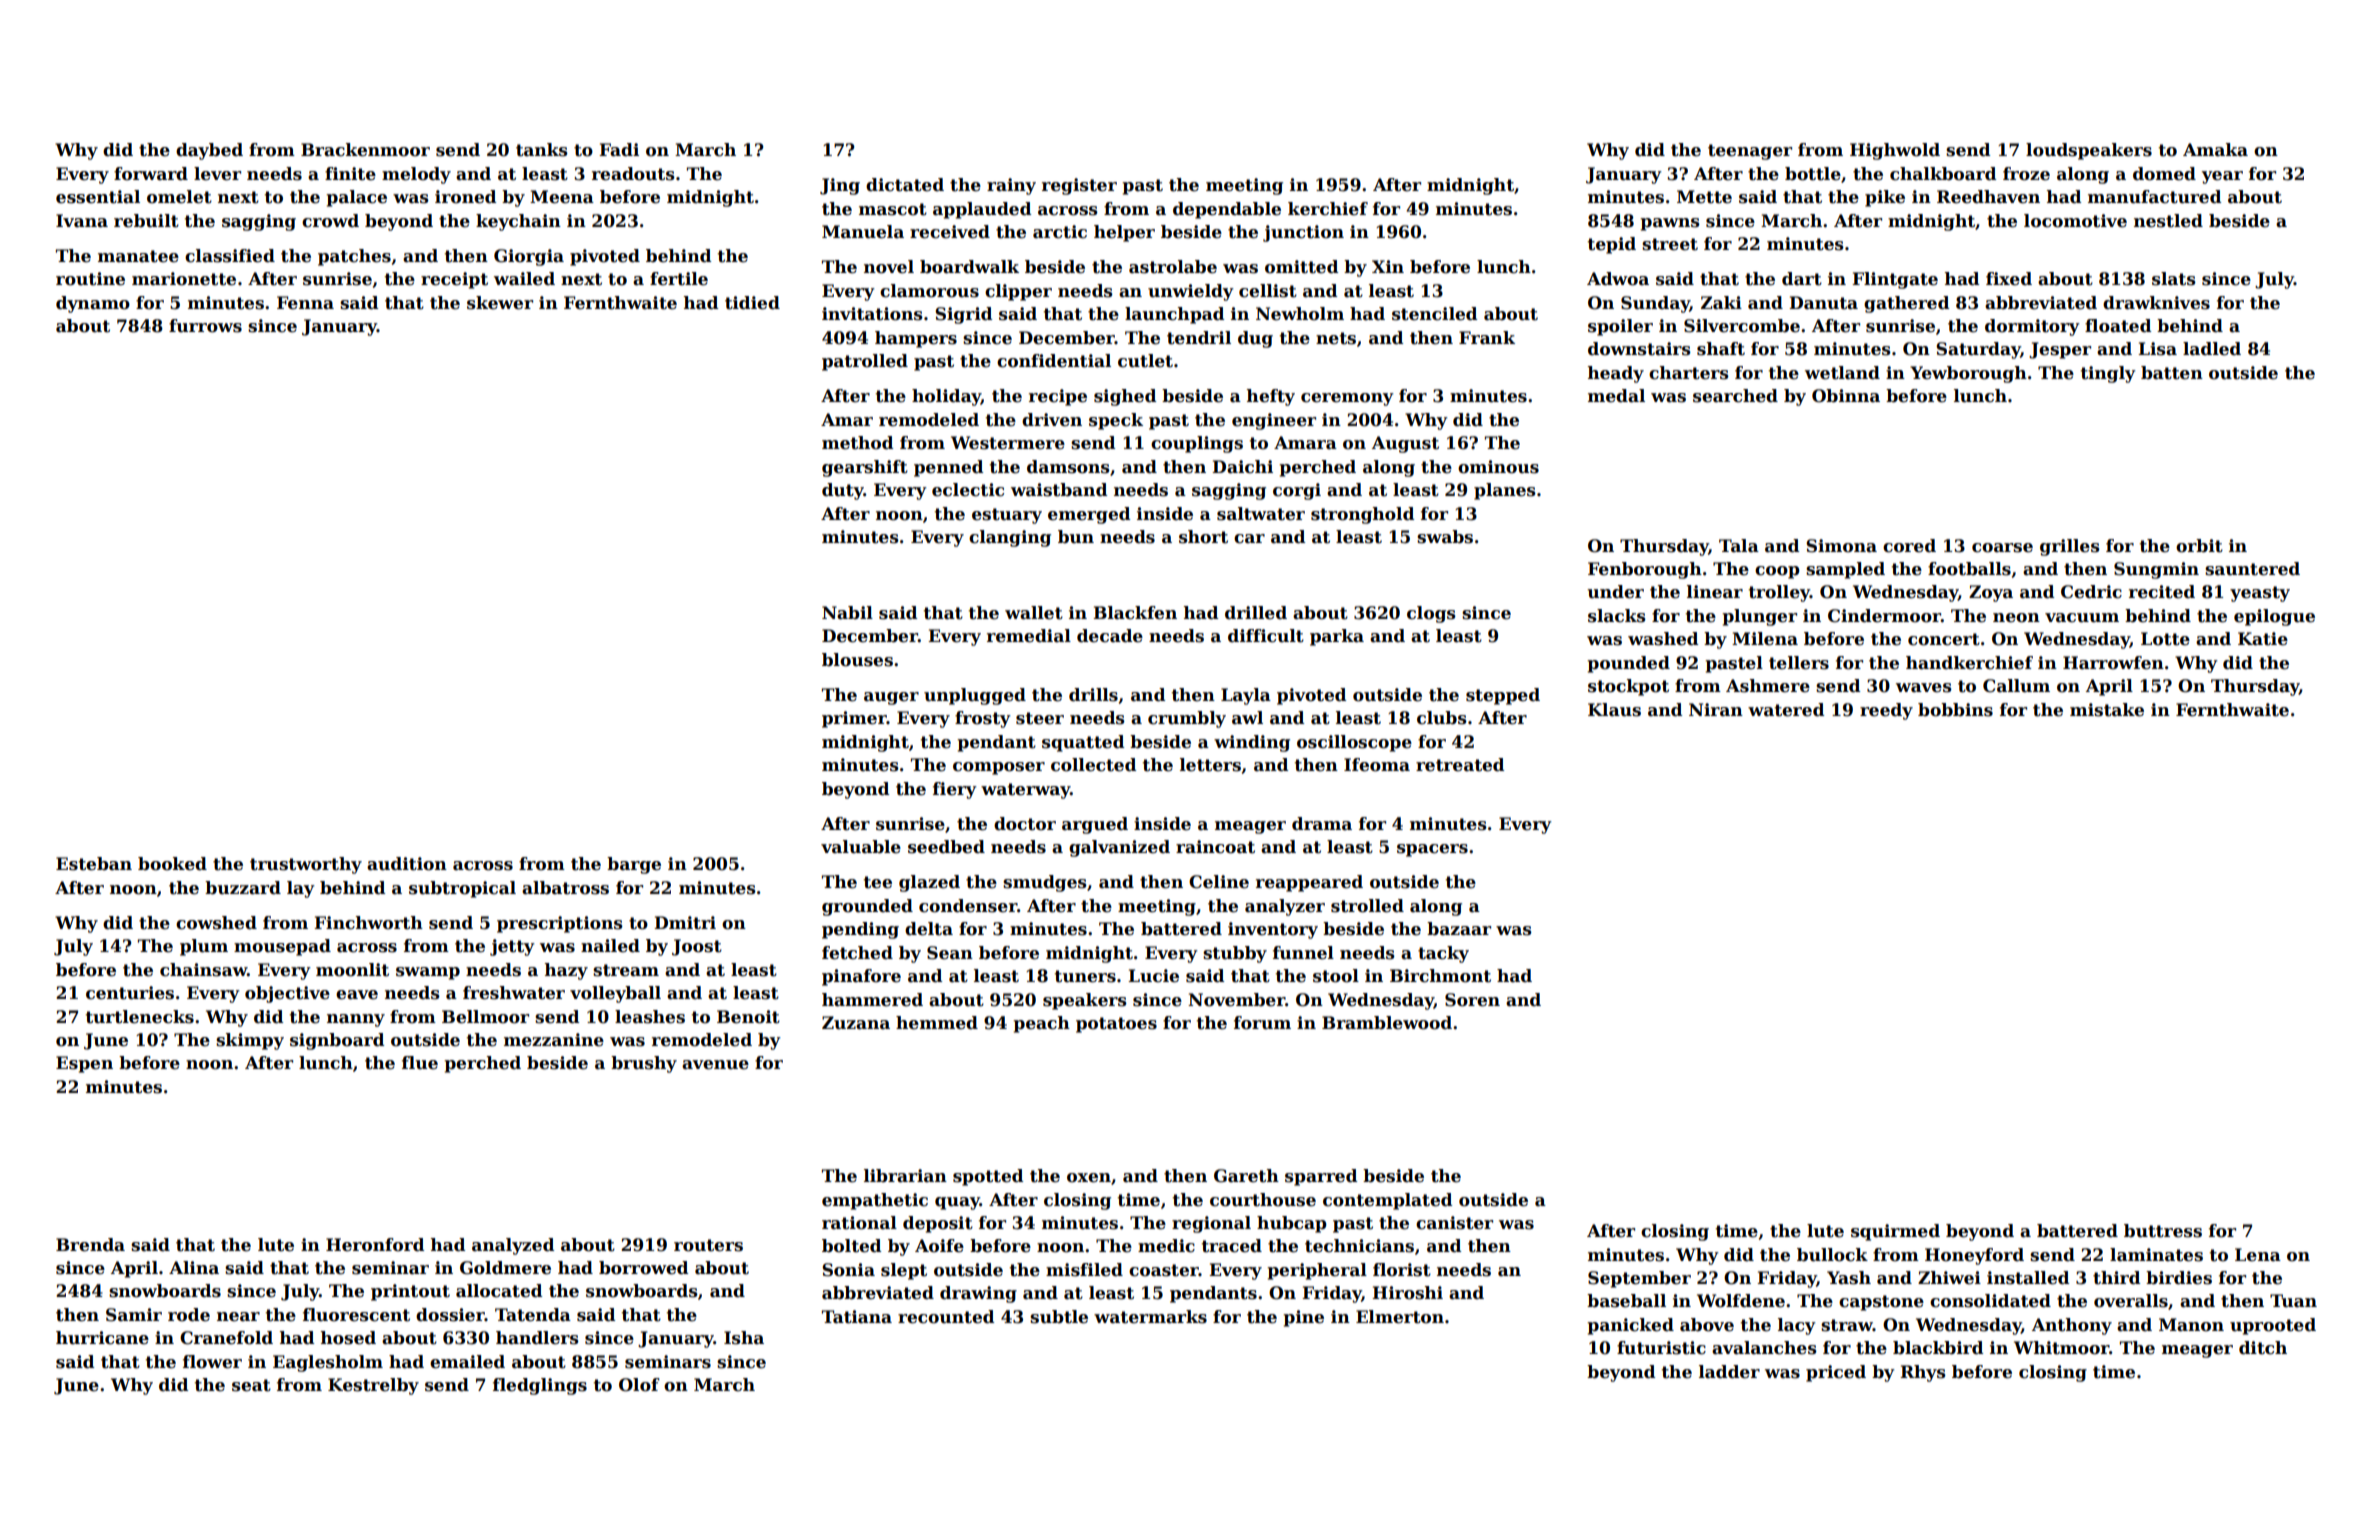  I want to click on Lucie, so click(1153, 976).
